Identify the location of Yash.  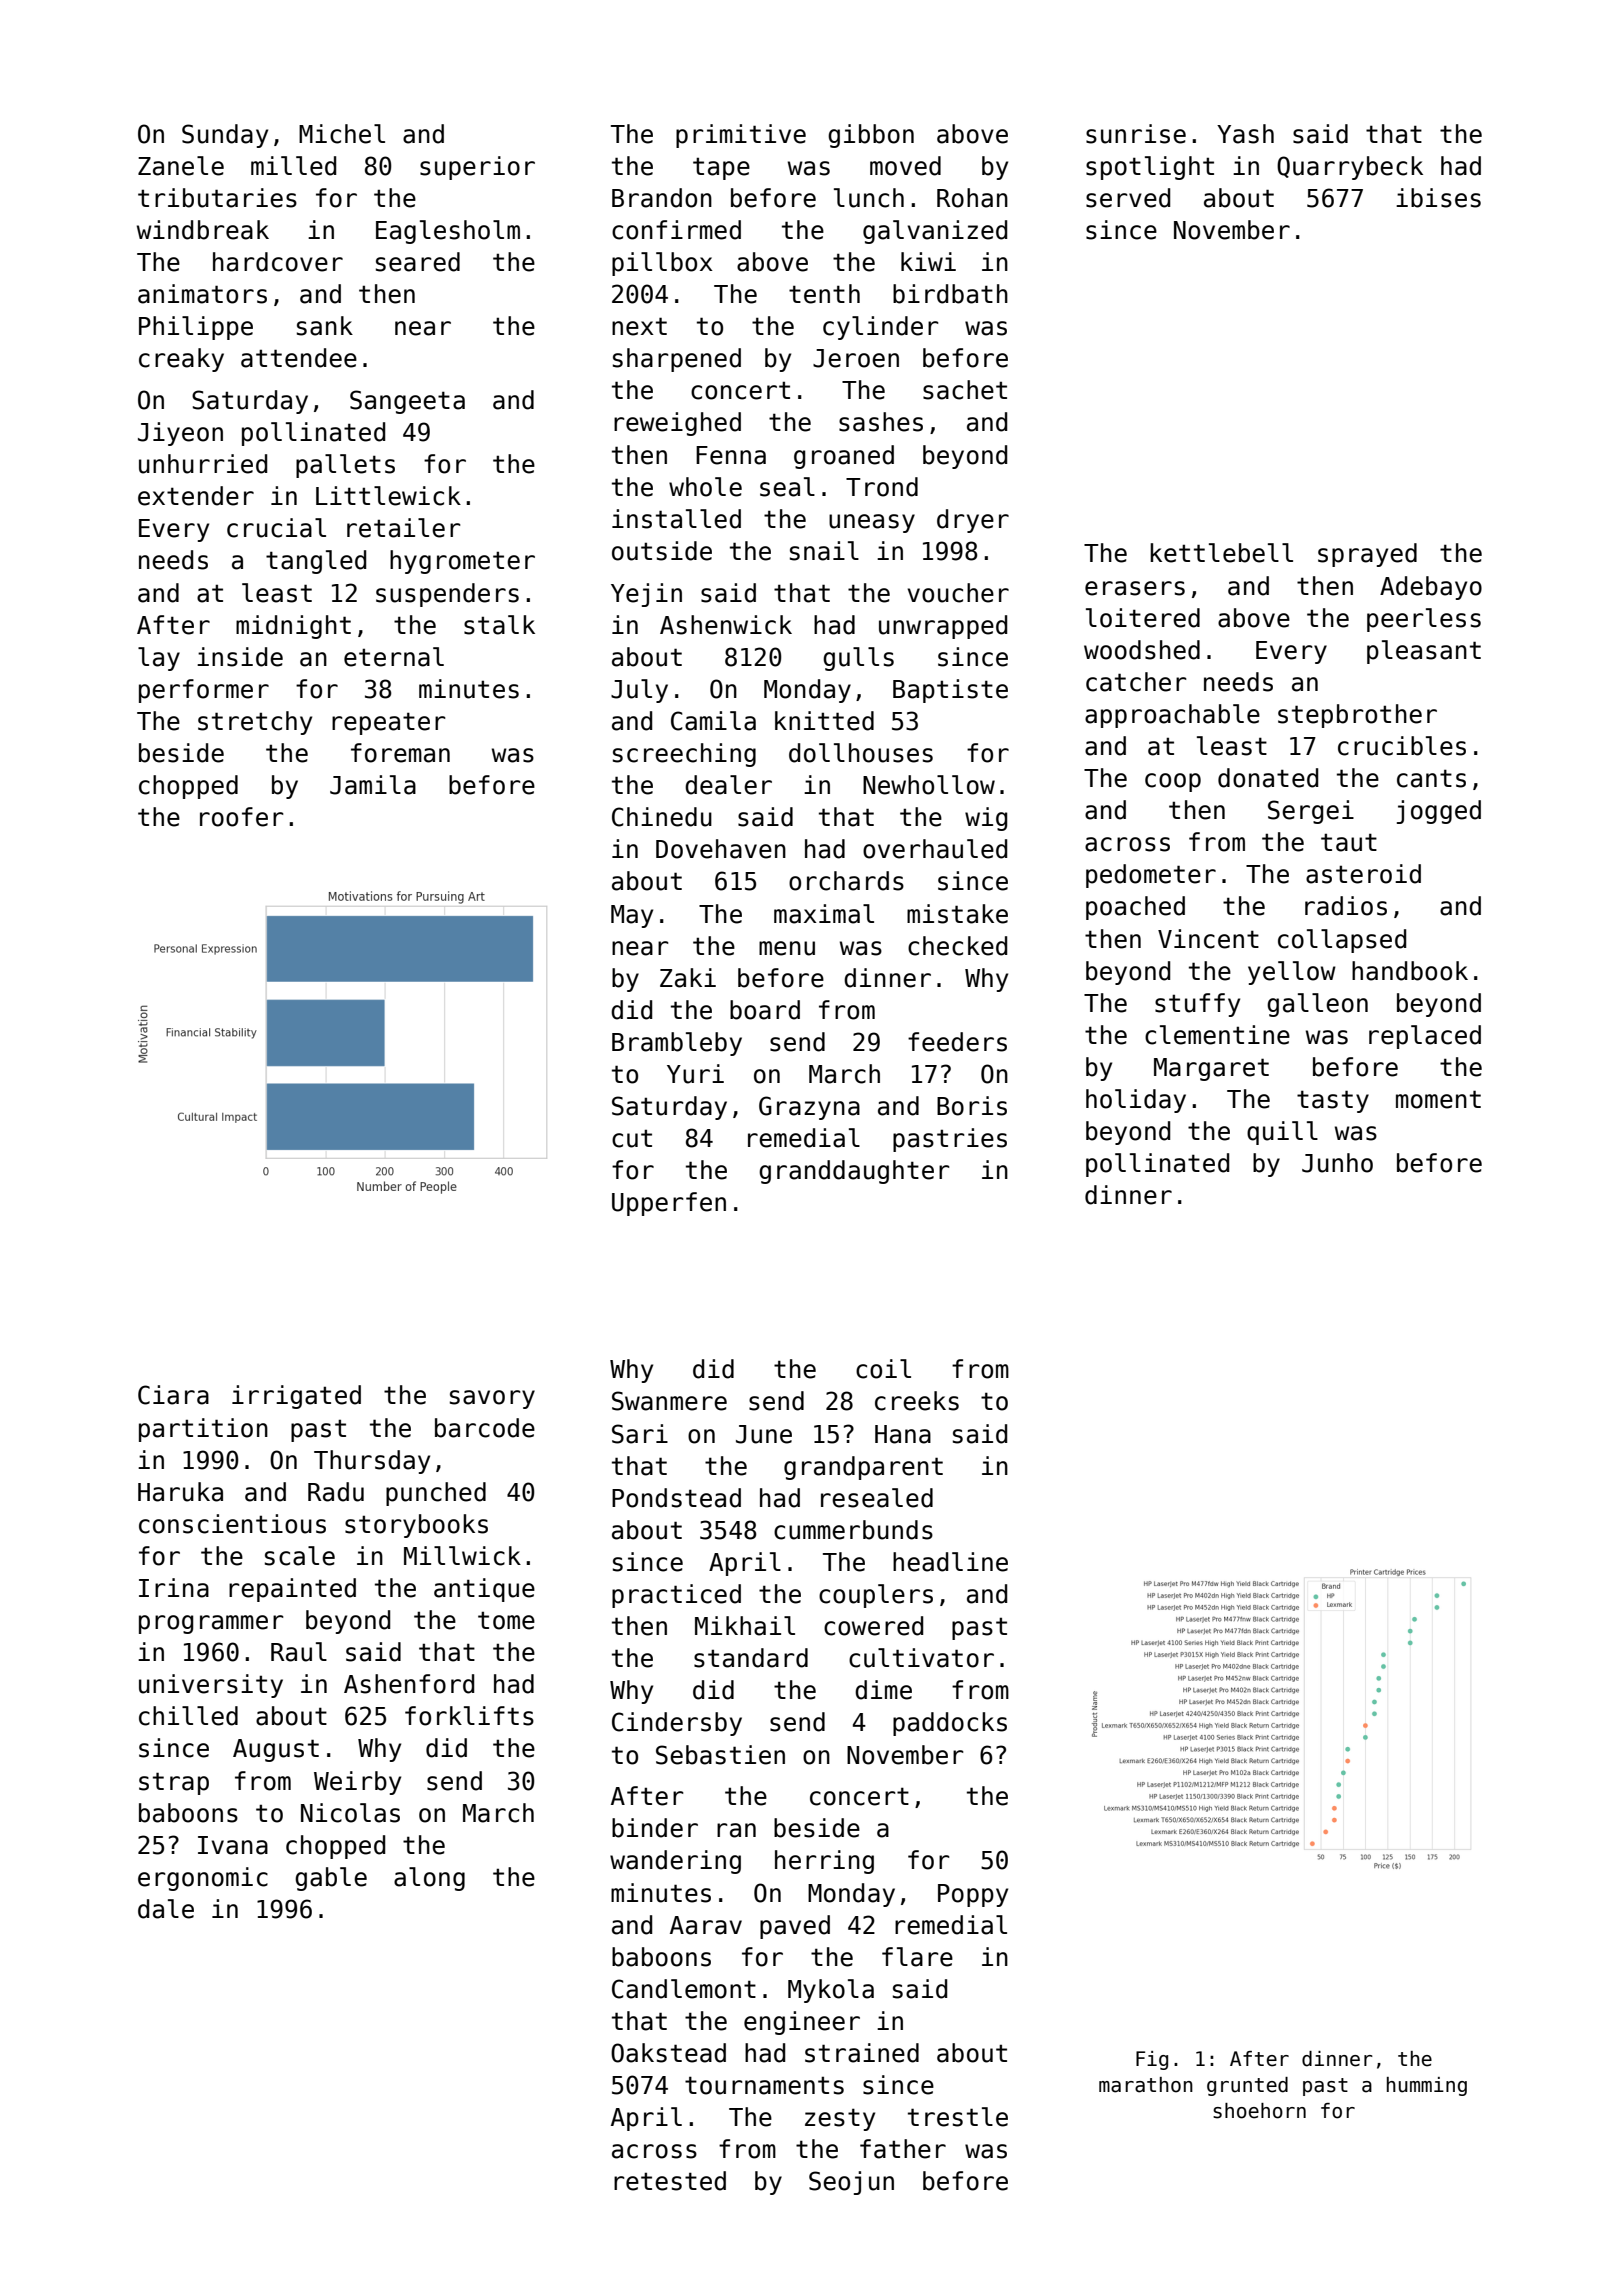
(1245, 134).
